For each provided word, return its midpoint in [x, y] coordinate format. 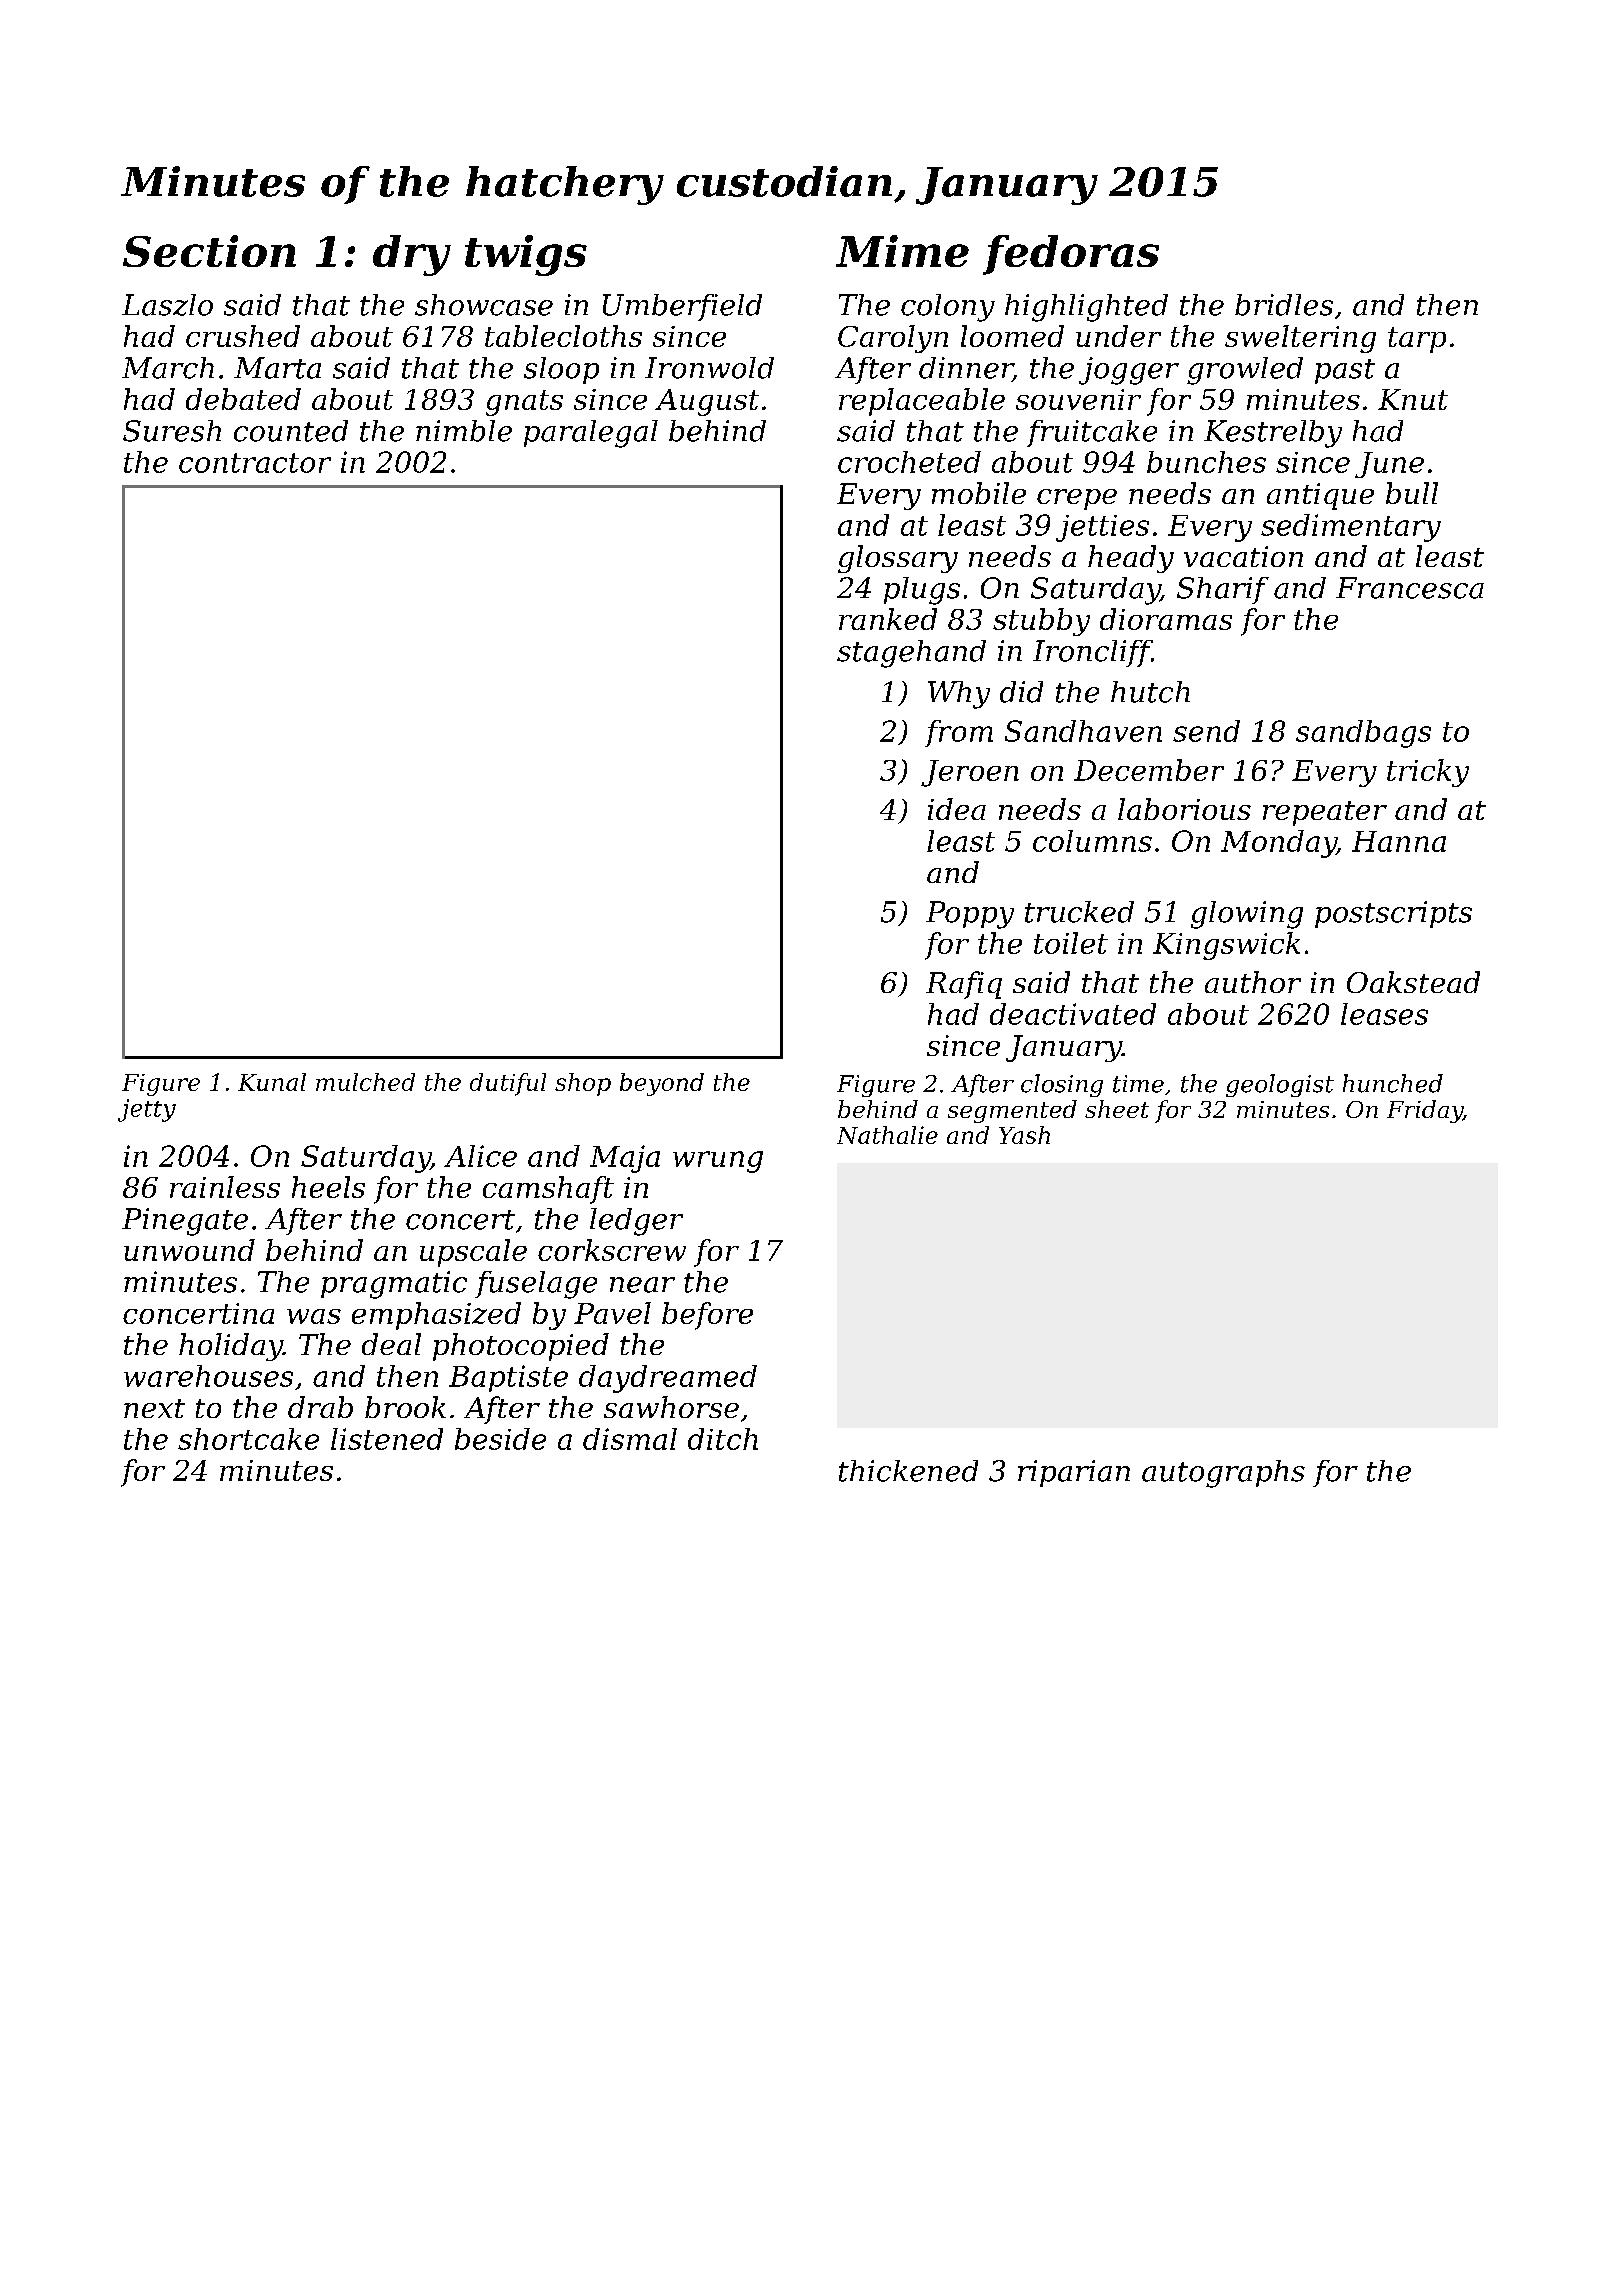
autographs [1223, 1474]
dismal [630, 1439]
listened [387, 1439]
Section [209, 251]
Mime [902, 251]
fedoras [1071, 255]
